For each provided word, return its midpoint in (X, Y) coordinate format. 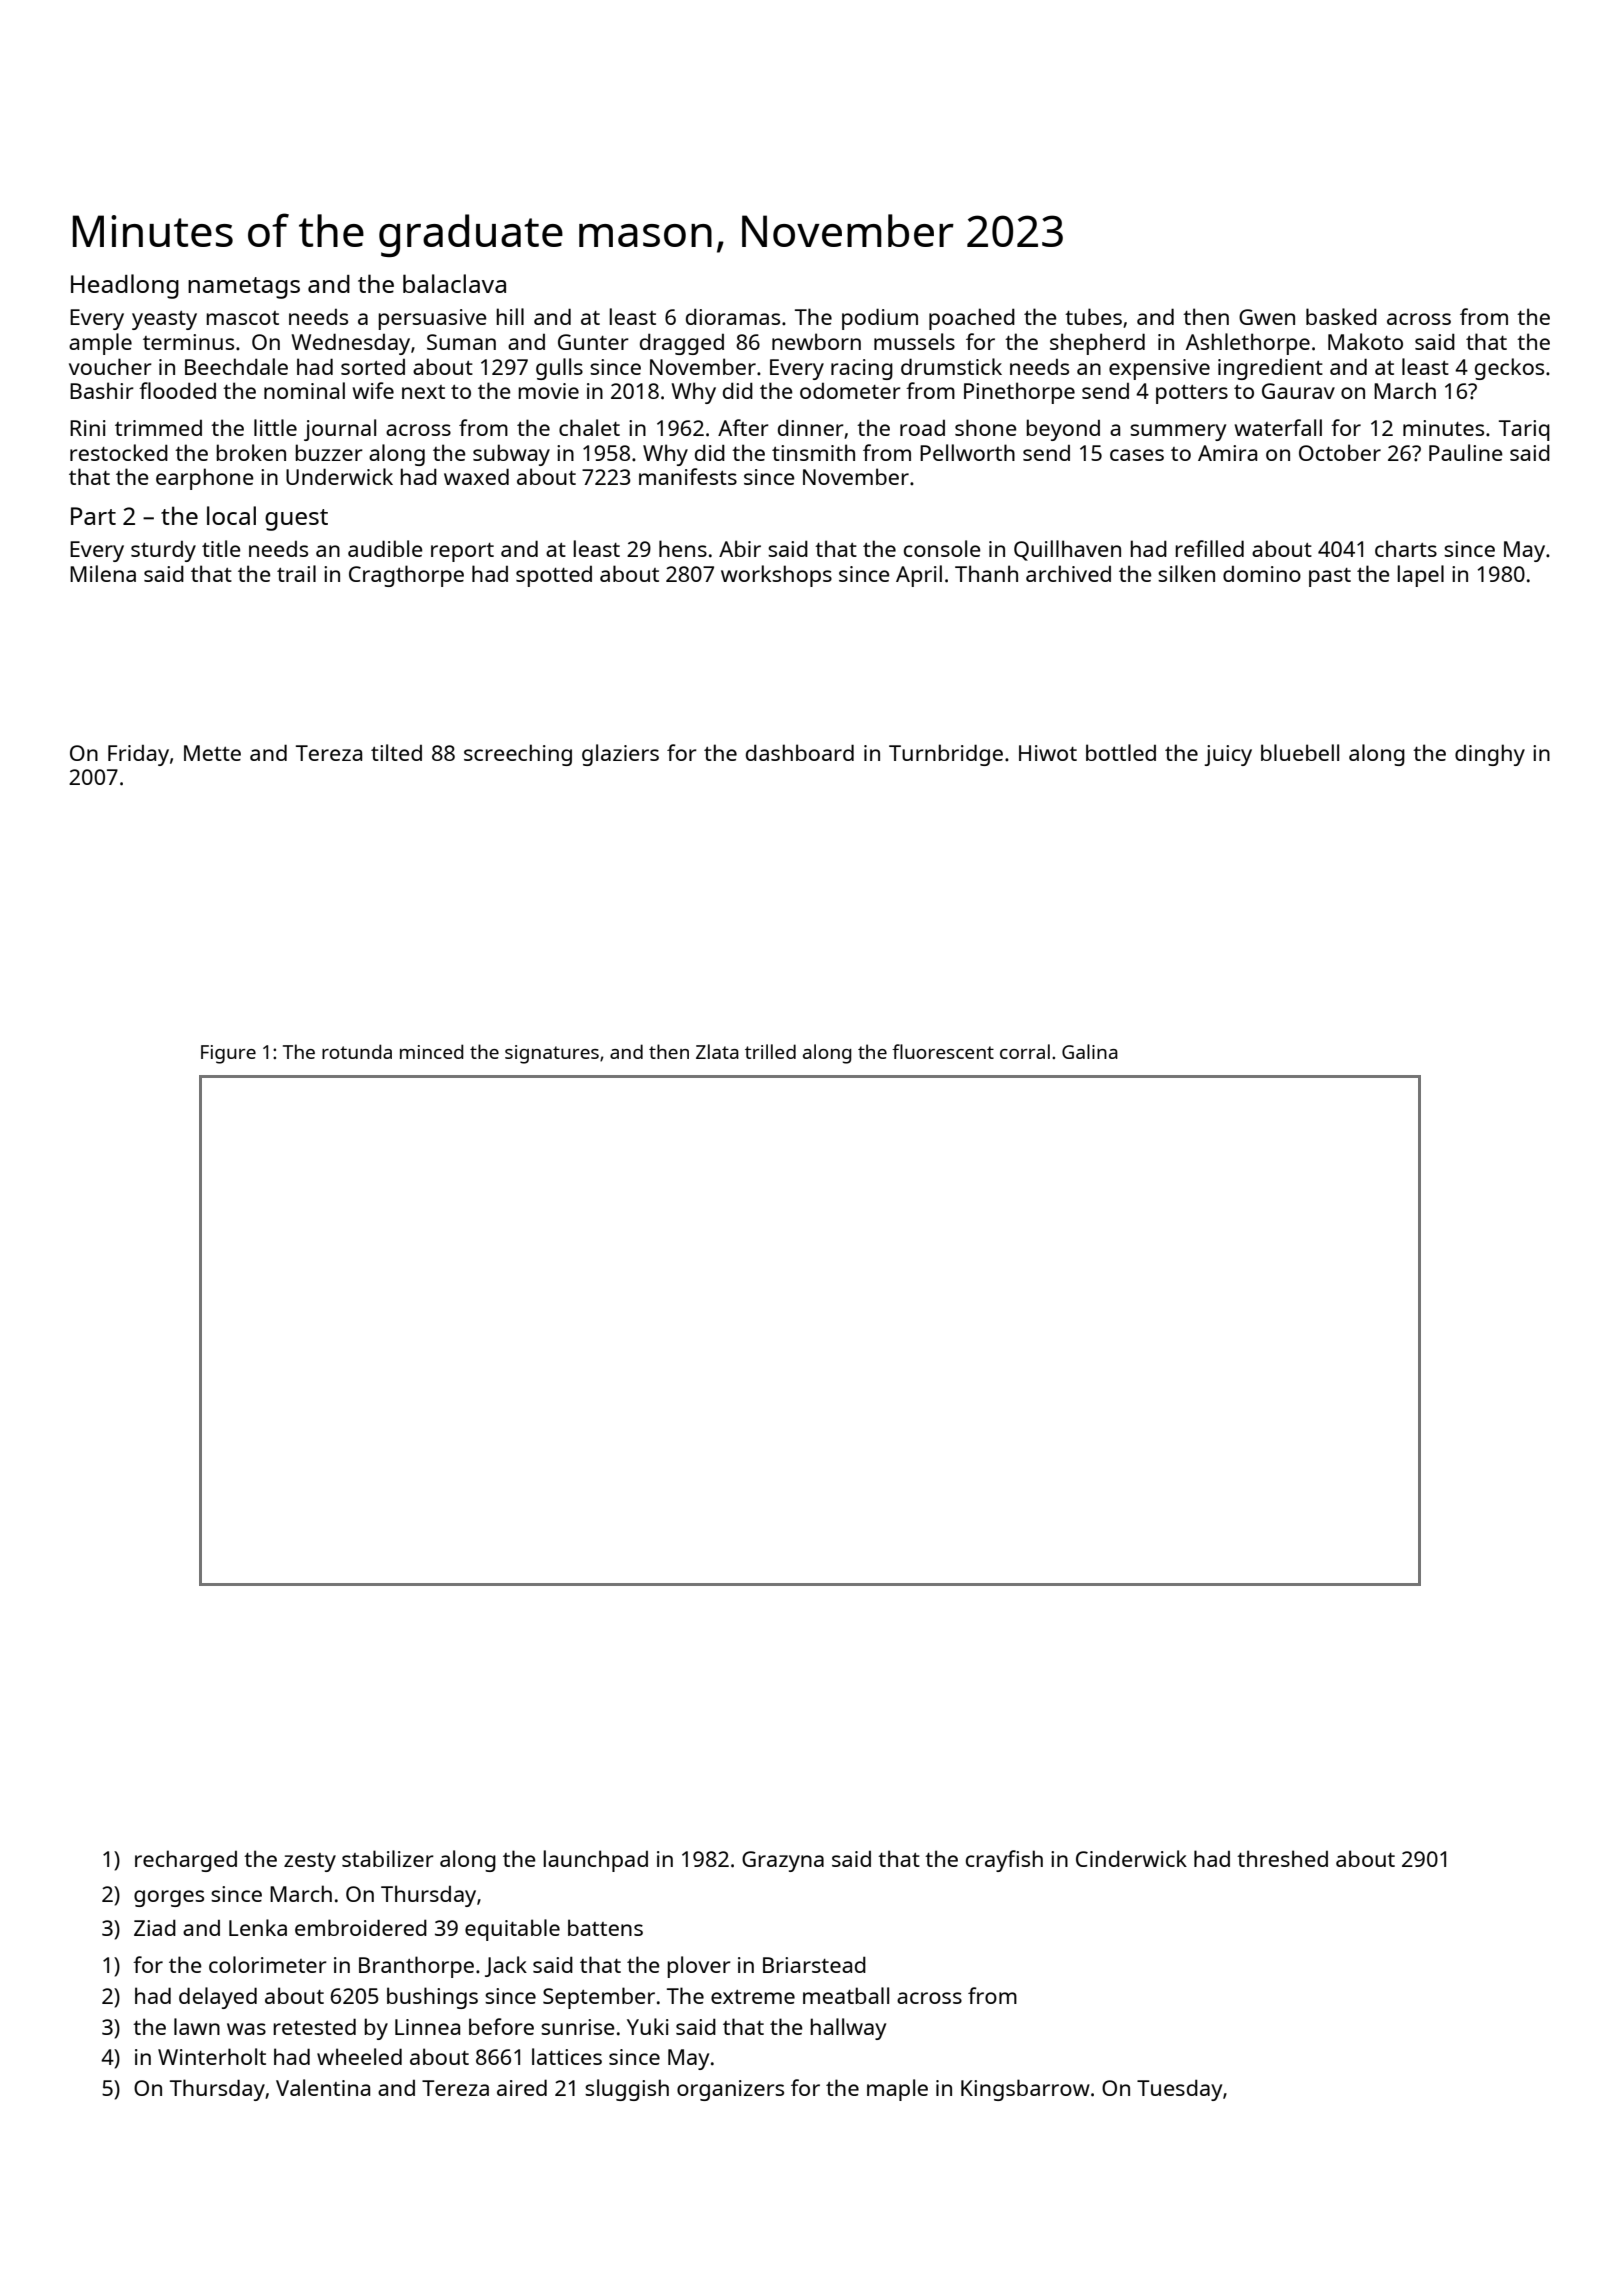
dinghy (1490, 755)
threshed (1282, 1858)
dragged (682, 344)
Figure (228, 1054)
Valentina (323, 2087)
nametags (244, 288)
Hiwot (1048, 753)
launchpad (595, 1861)
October (1340, 452)
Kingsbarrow (1025, 2090)
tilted (396, 752)
